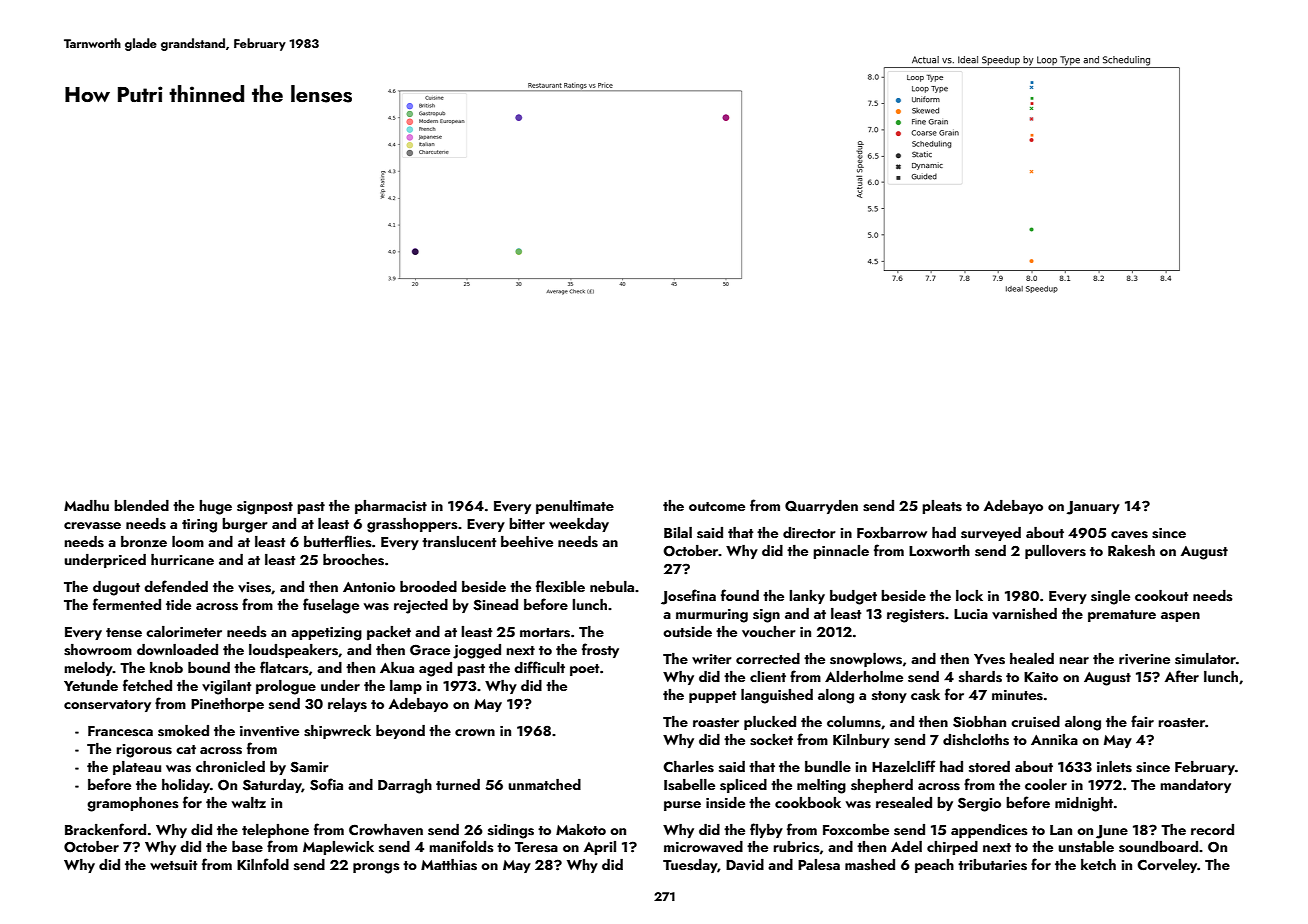 The width and height of the screenshot is (1308, 924). Describe the element at coordinates (1074, 660) in the screenshot. I see `near` at that location.
